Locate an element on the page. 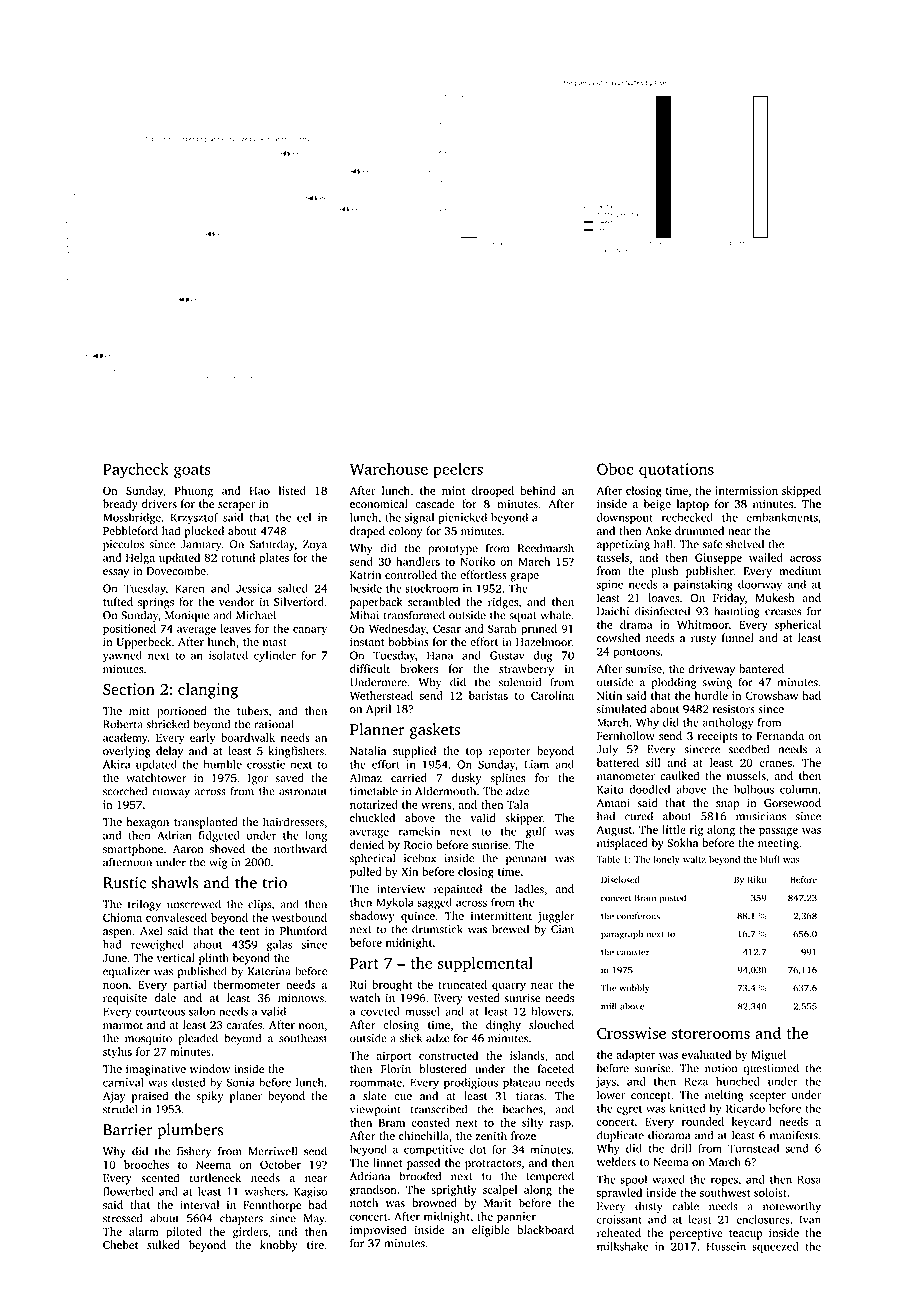  driveway is located at coordinates (711, 670).
